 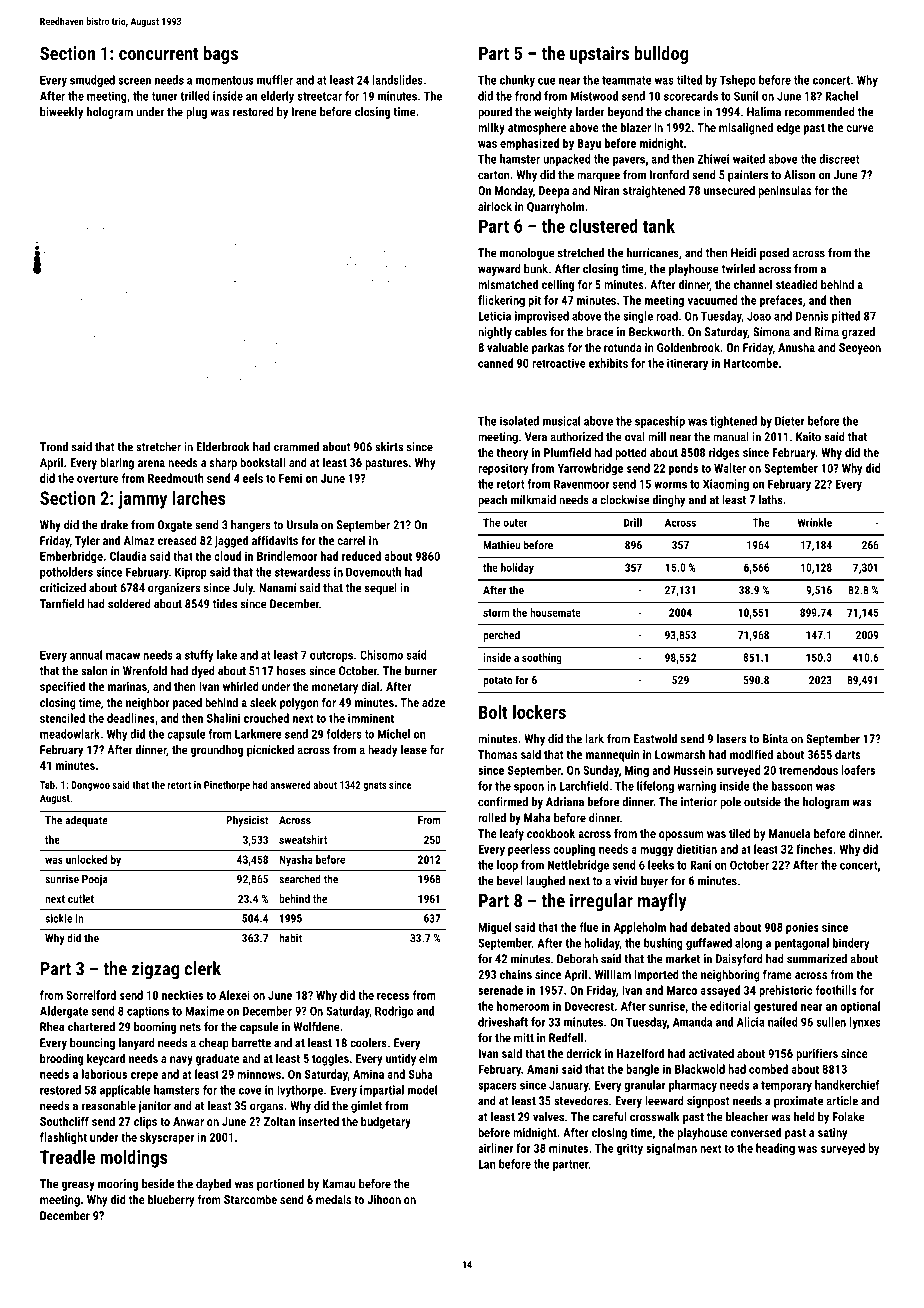 What do you see at coordinates (494, 928) in the screenshot?
I see `Miguel` at bounding box center [494, 928].
